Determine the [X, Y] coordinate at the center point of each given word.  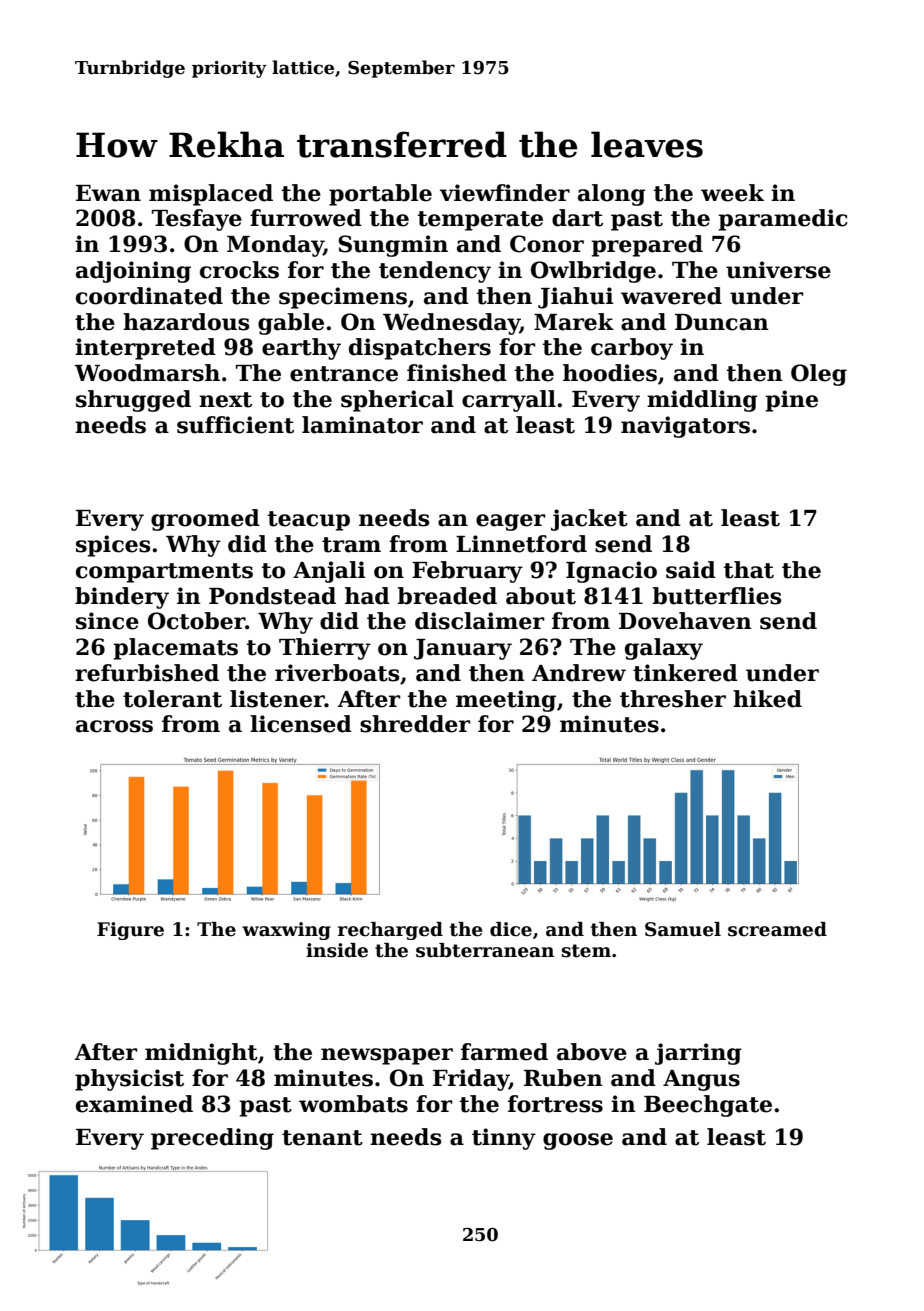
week [732, 193]
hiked [767, 699]
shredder [415, 724]
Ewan [108, 193]
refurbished [147, 673]
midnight [201, 1054]
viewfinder [505, 193]
